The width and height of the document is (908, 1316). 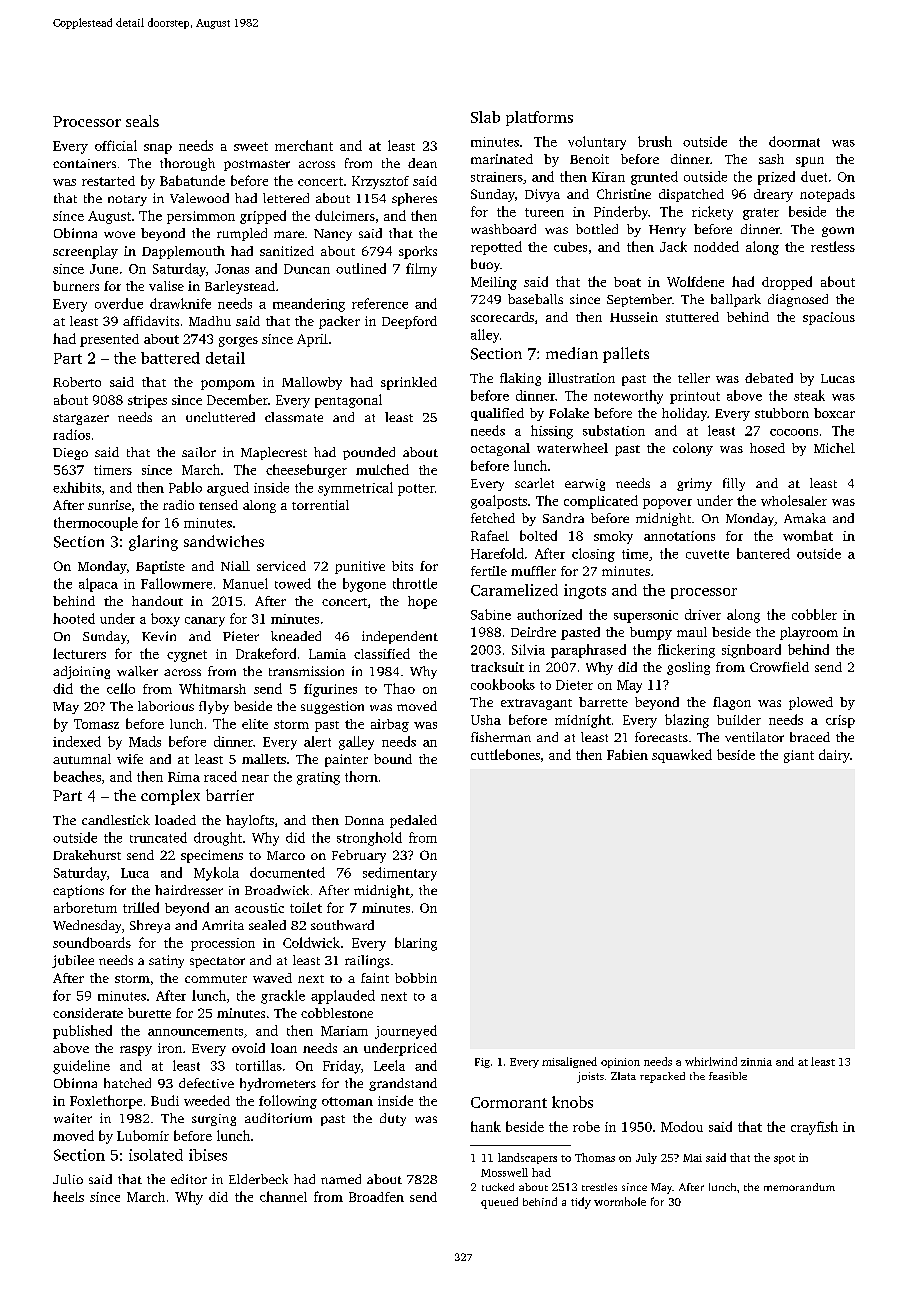 What do you see at coordinates (799, 1187) in the document?
I see `memorandum` at bounding box center [799, 1187].
